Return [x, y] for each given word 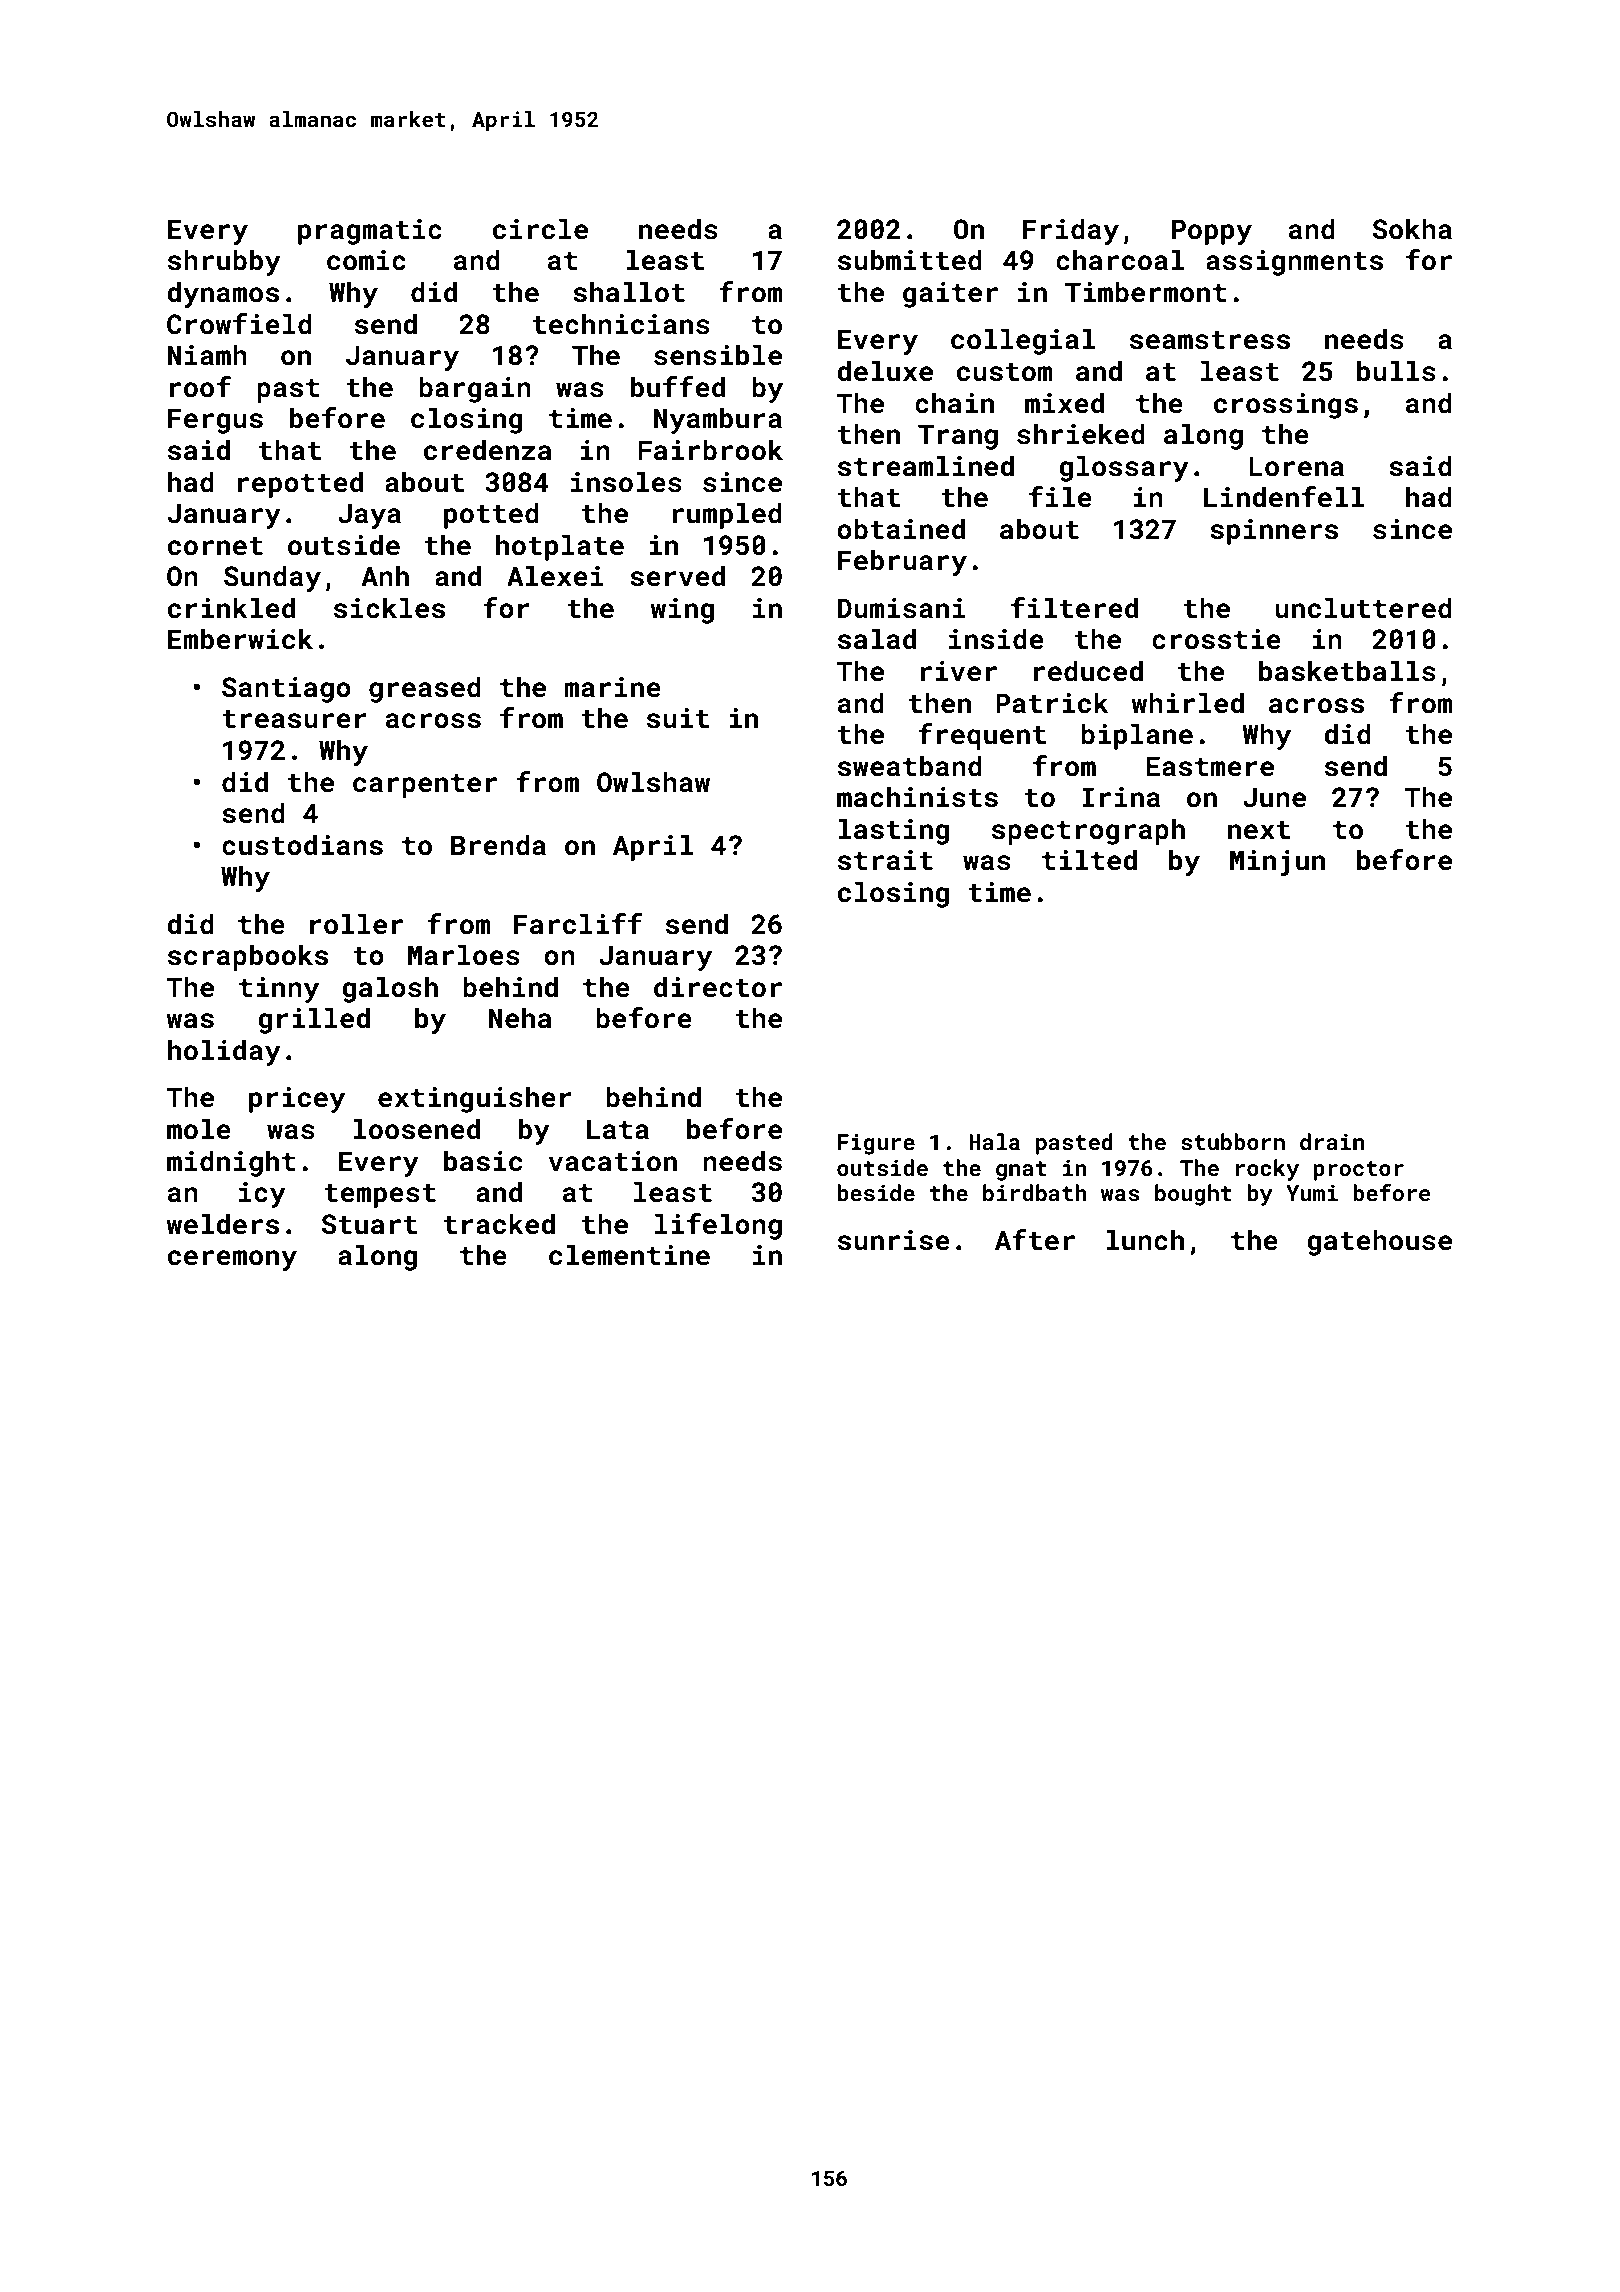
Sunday [272, 578]
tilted [1089, 860]
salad [877, 639]
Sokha [1412, 229]
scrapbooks [248, 957]
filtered [1074, 608]
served [677, 576]
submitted [910, 260]
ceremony [232, 1260]
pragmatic [370, 232]
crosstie [1216, 639]
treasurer [294, 719]
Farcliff [578, 924]
